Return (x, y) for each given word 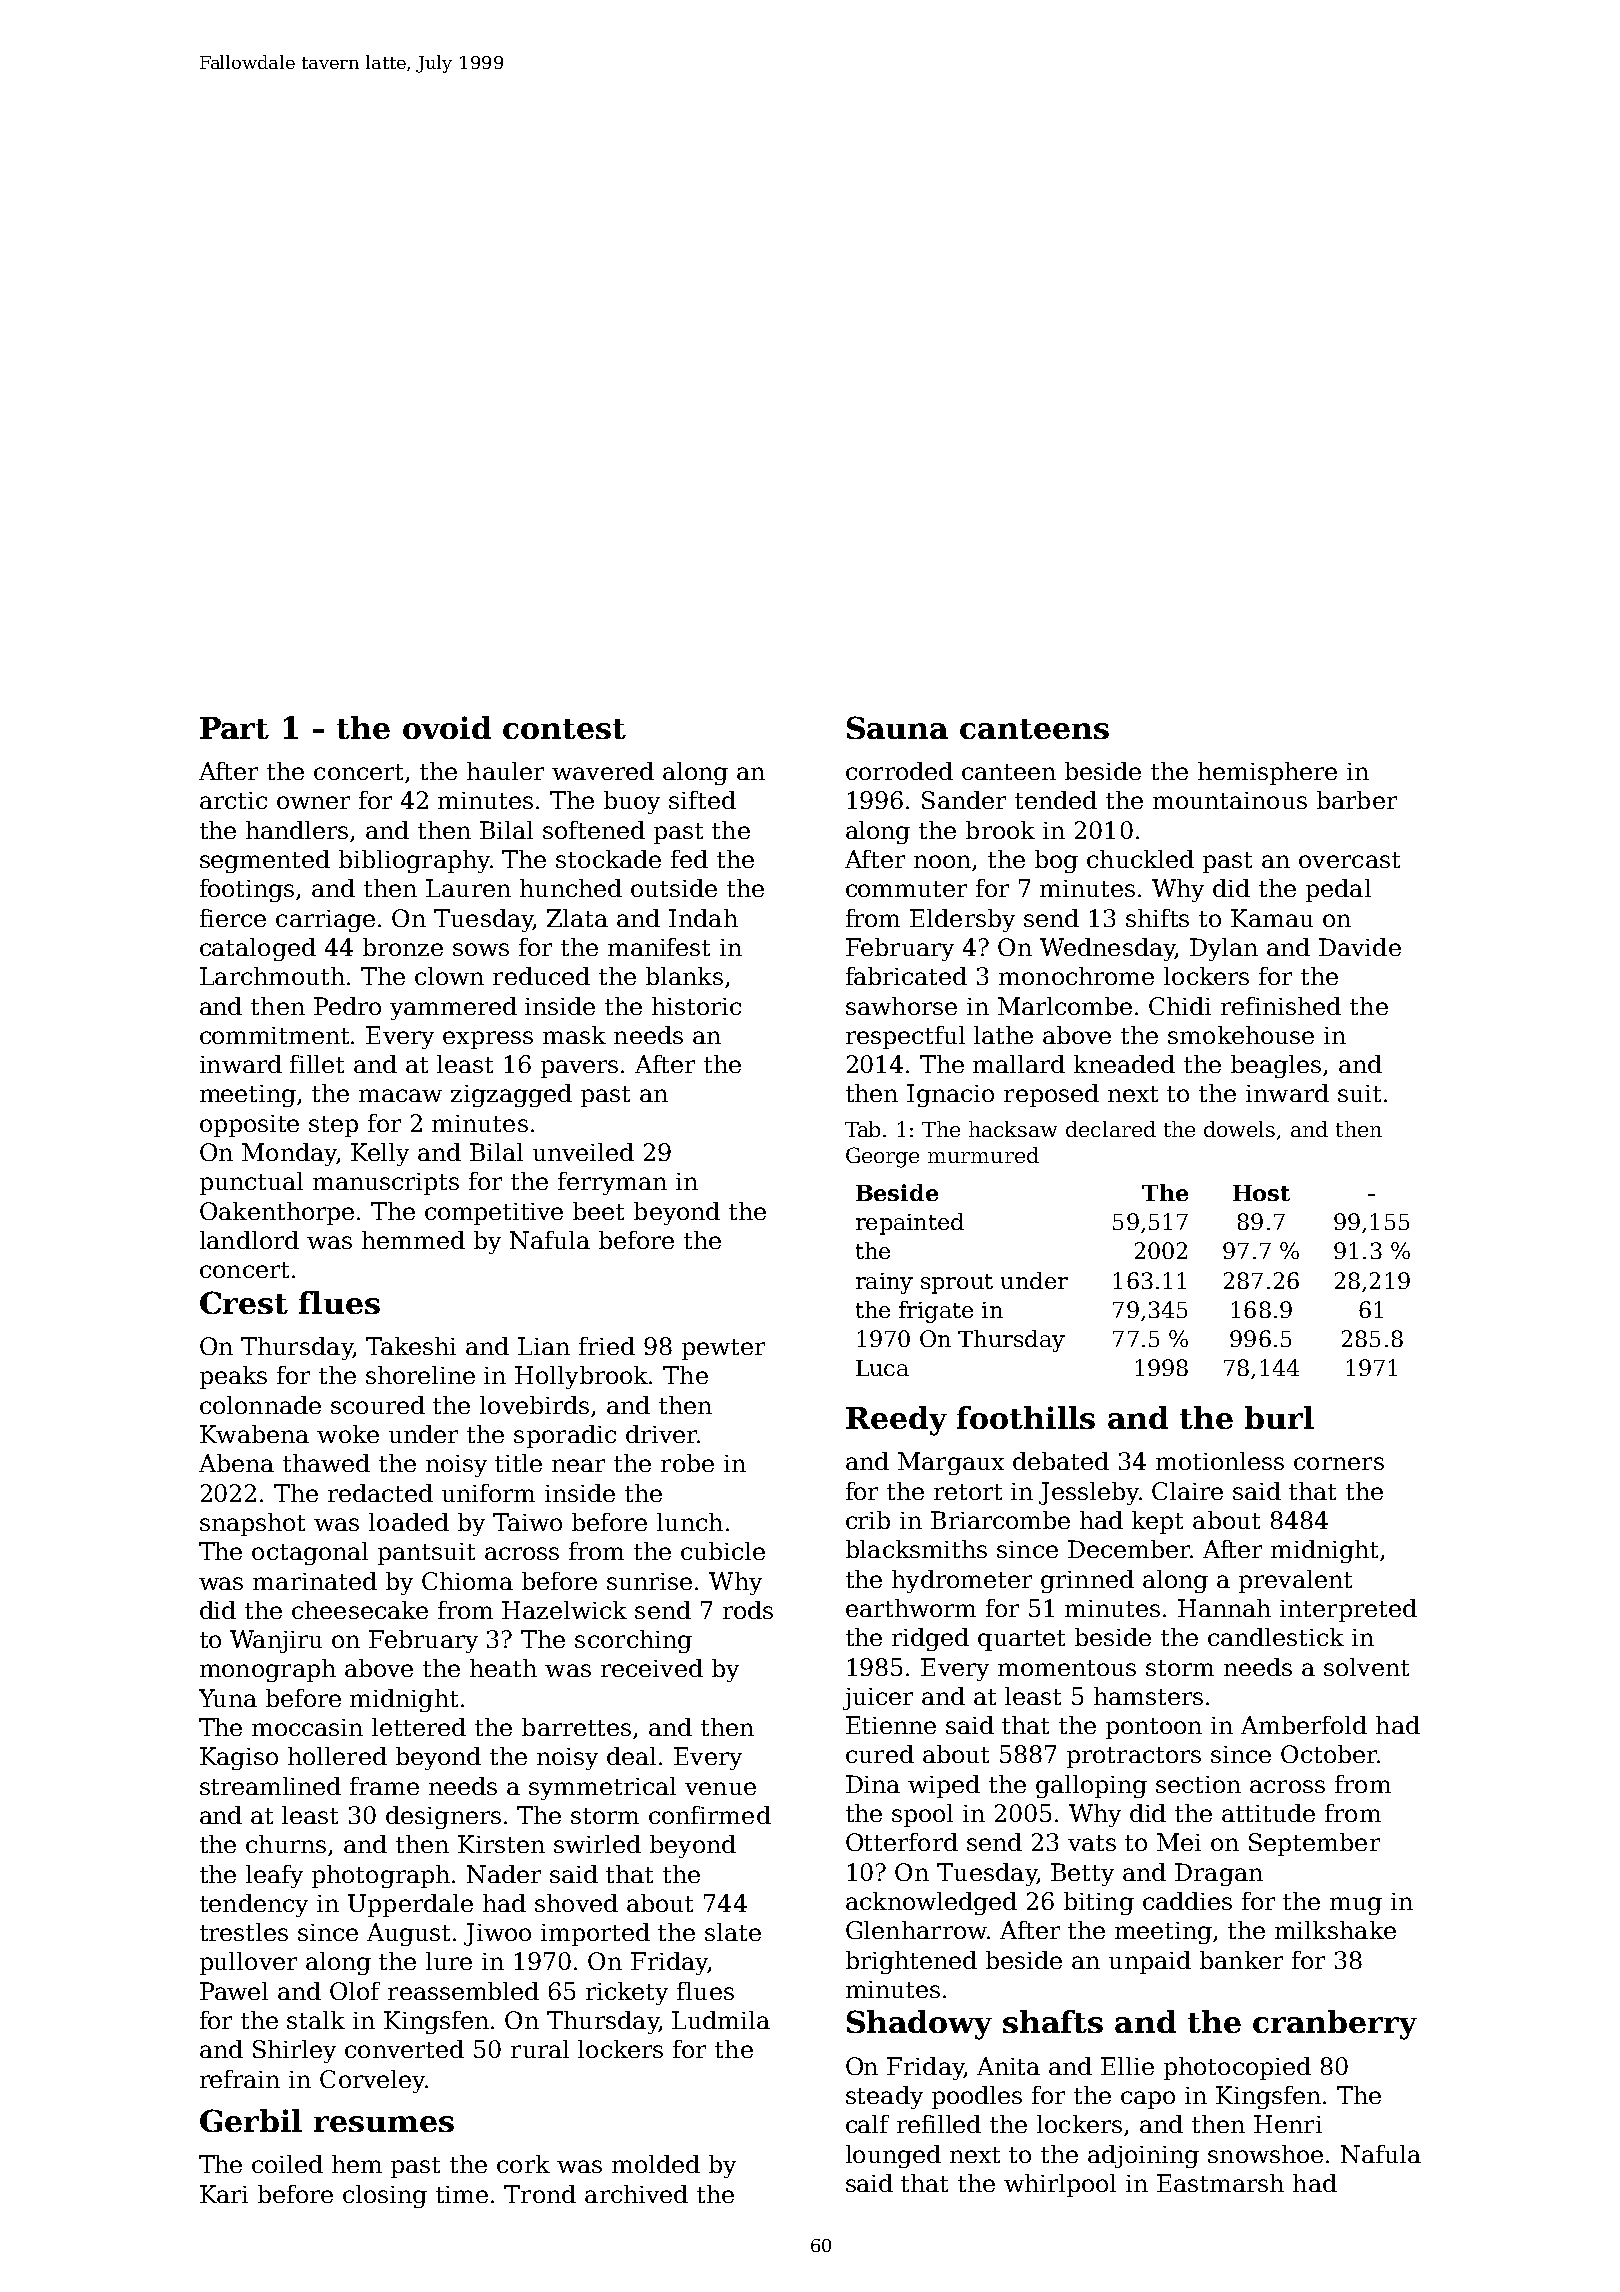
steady (884, 2097)
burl (1279, 1417)
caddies (1187, 1901)
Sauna (897, 727)
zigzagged (511, 1095)
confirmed (710, 1815)
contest (564, 729)
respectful (905, 1037)
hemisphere (1267, 773)
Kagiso (239, 1758)
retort (968, 1492)
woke (348, 1434)
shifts (1157, 918)
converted (404, 2049)
